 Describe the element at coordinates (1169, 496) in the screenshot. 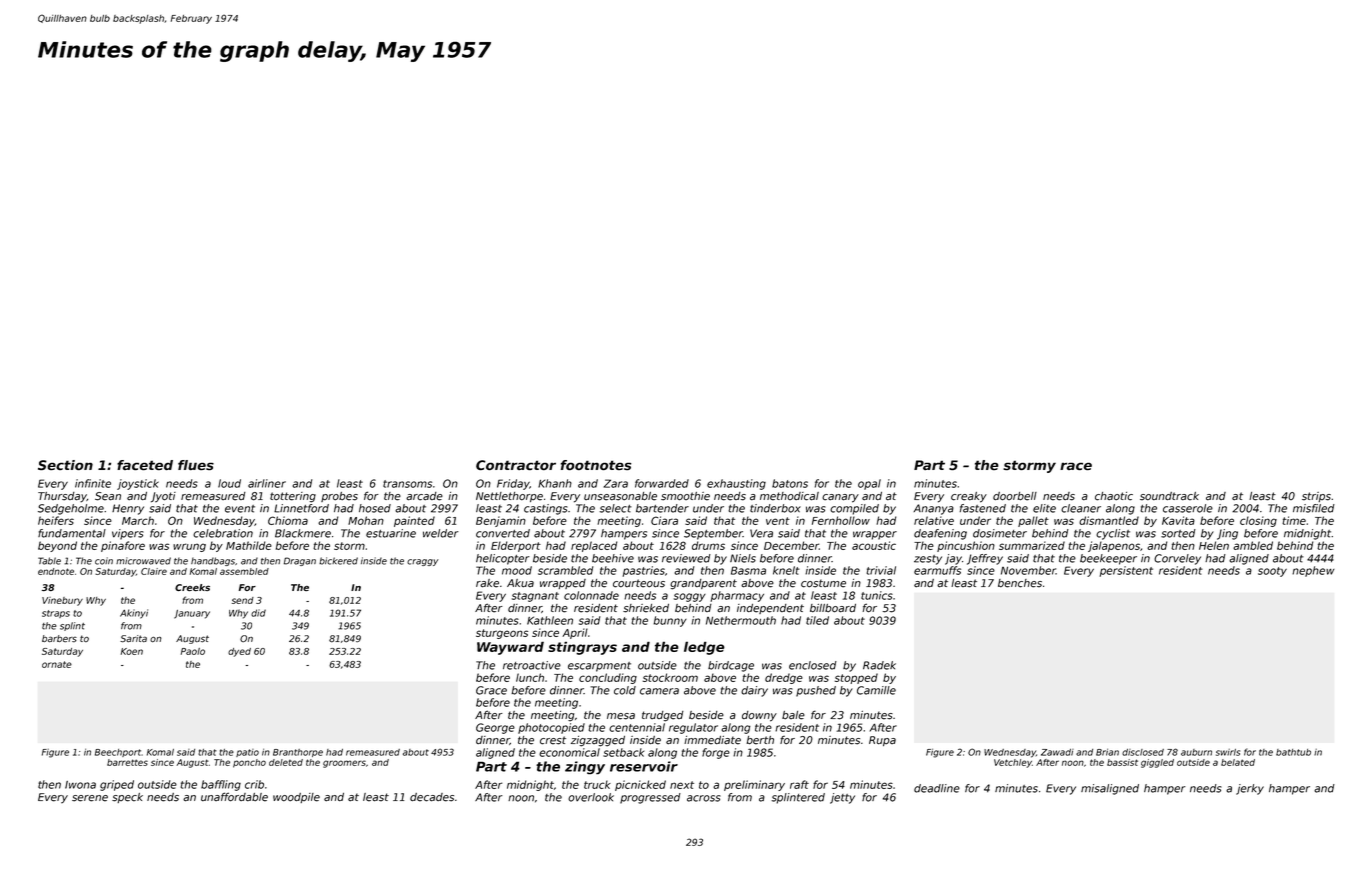

I see `soundtrack` at that location.
